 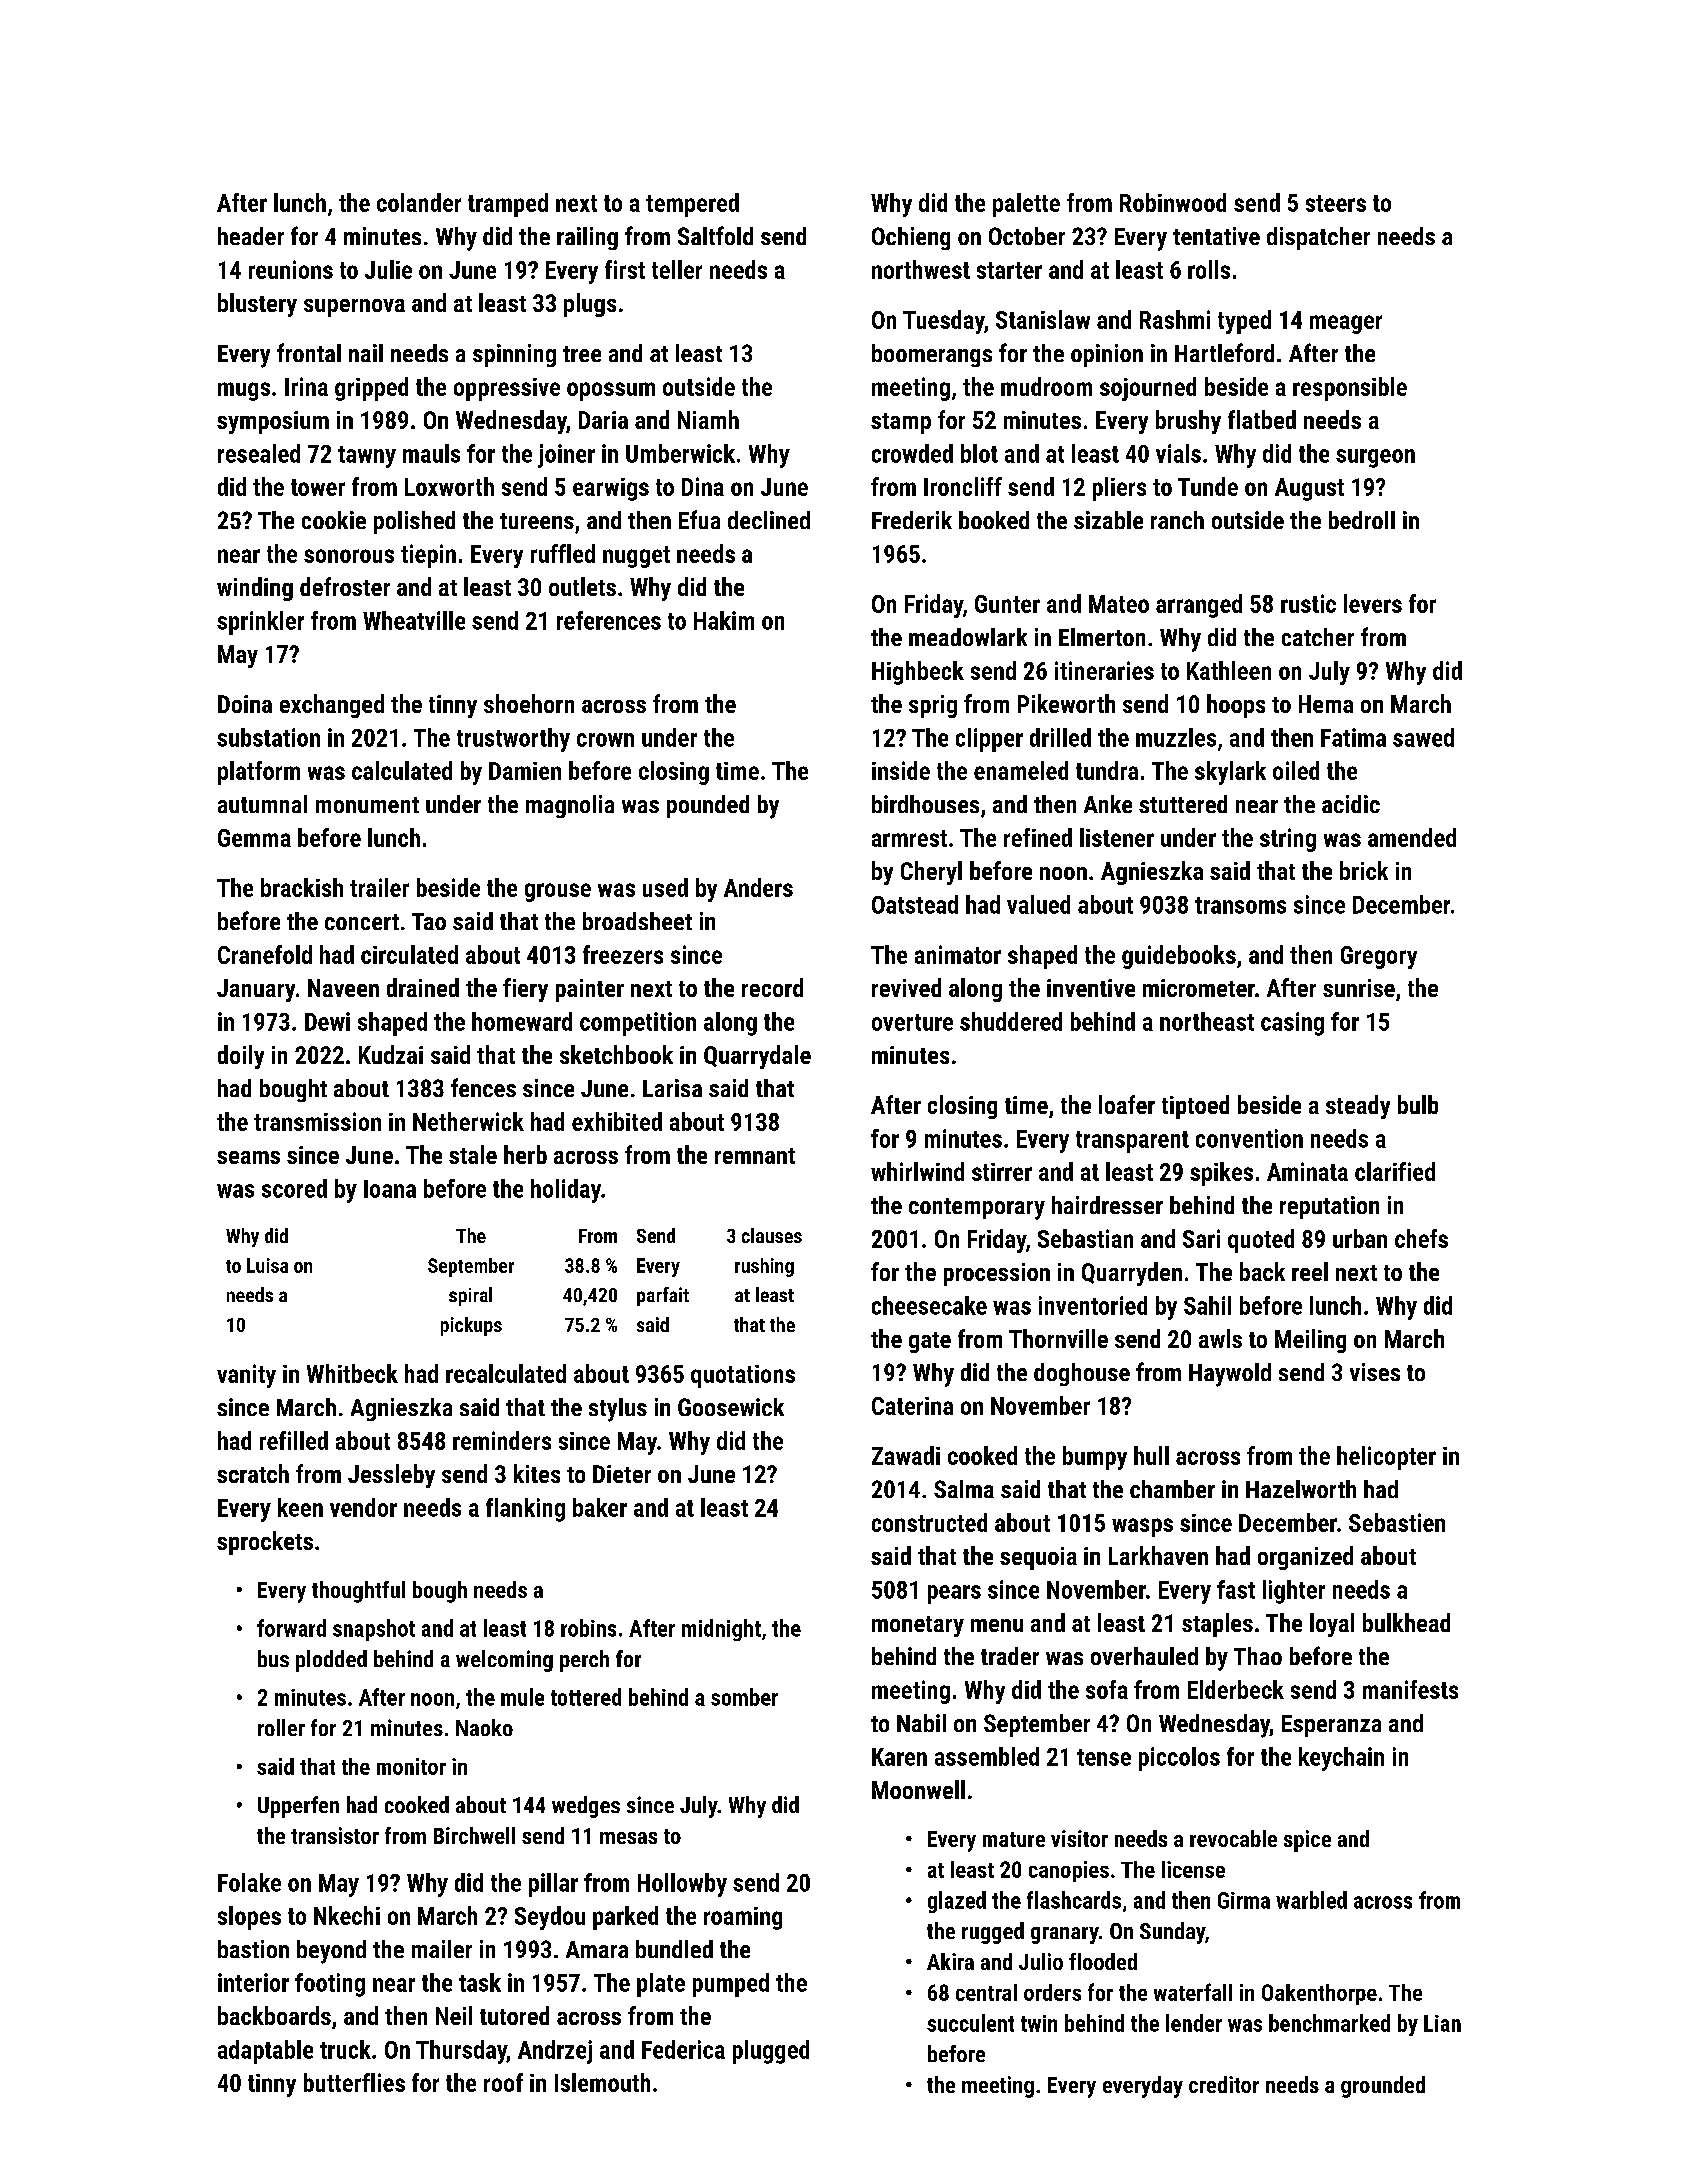 What do you see at coordinates (1224, 352) in the screenshot?
I see `Hartleford` at bounding box center [1224, 352].
